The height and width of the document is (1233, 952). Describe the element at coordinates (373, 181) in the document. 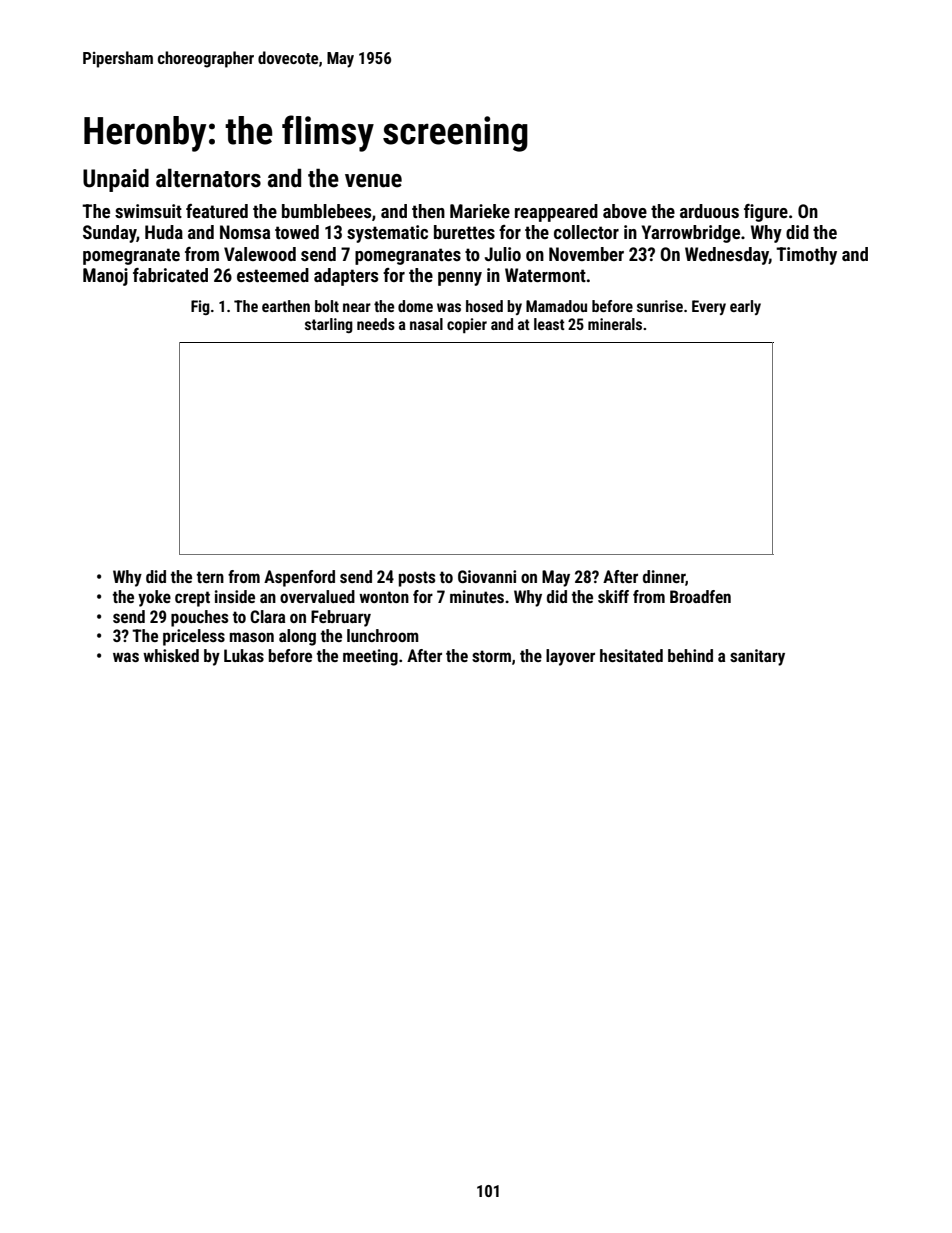

I see `venue` at that location.
